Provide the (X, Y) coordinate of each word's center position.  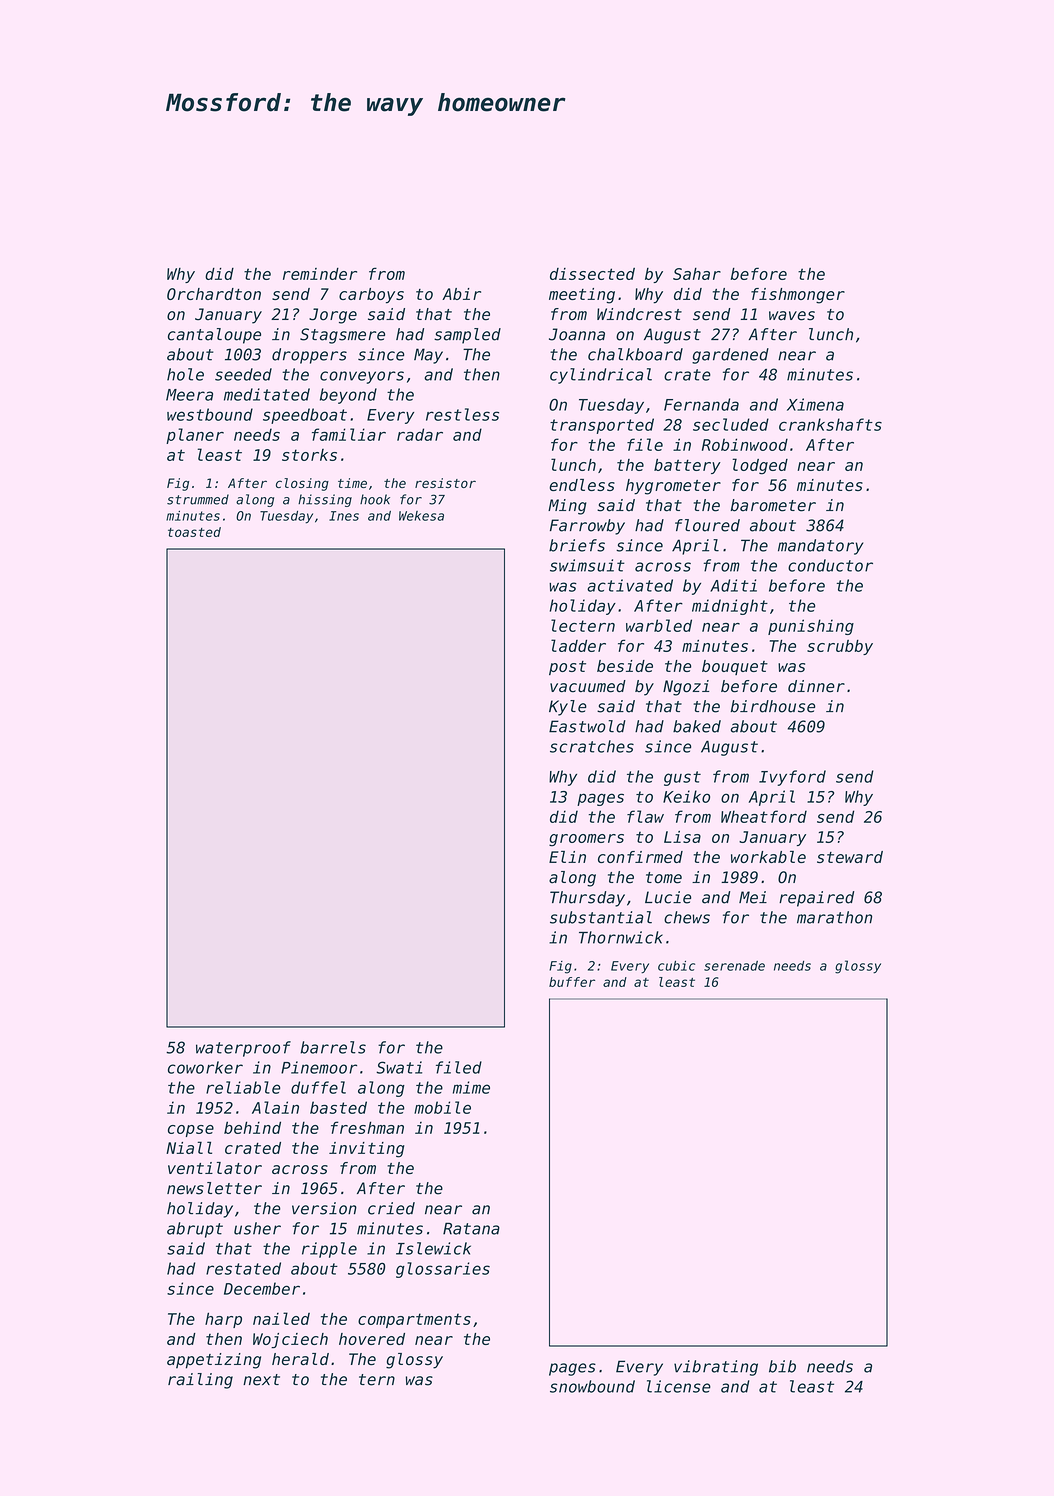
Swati (399, 1067)
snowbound (592, 1386)
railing (200, 1381)
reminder (320, 274)
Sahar (697, 274)
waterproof (243, 1049)
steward (850, 857)
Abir (461, 294)
